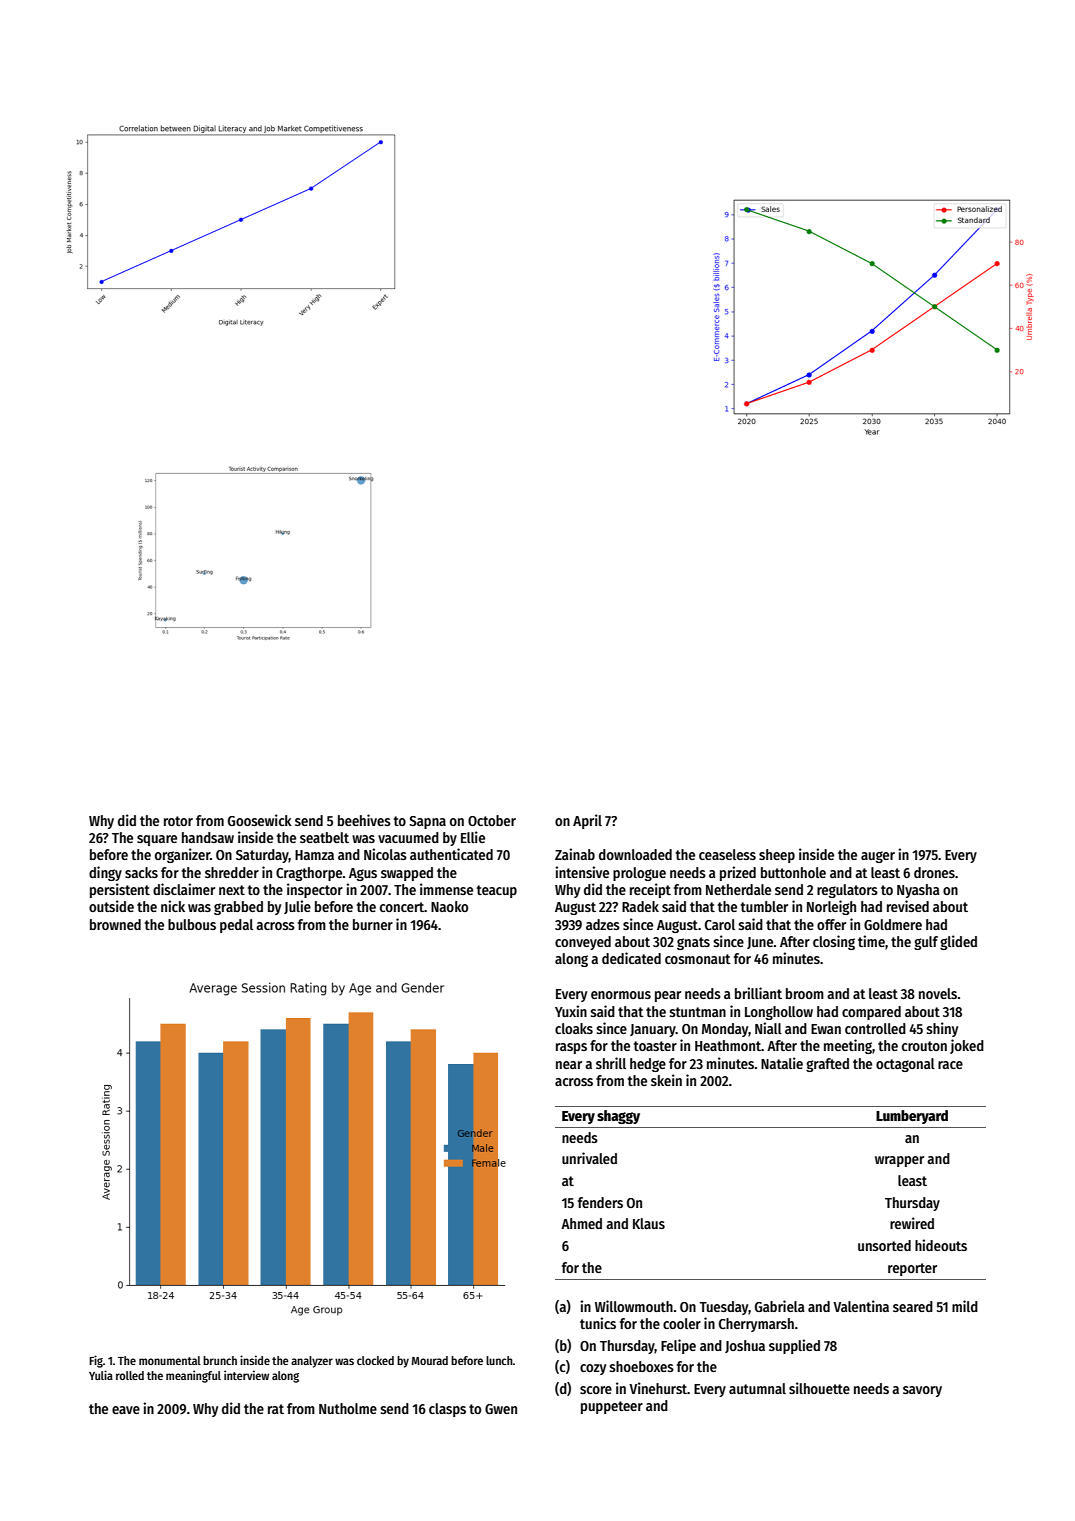 Image resolution: width=1075 pixels, height=1521 pixels. Describe the element at coordinates (473, 837) in the screenshot. I see `Ellie` at that location.
